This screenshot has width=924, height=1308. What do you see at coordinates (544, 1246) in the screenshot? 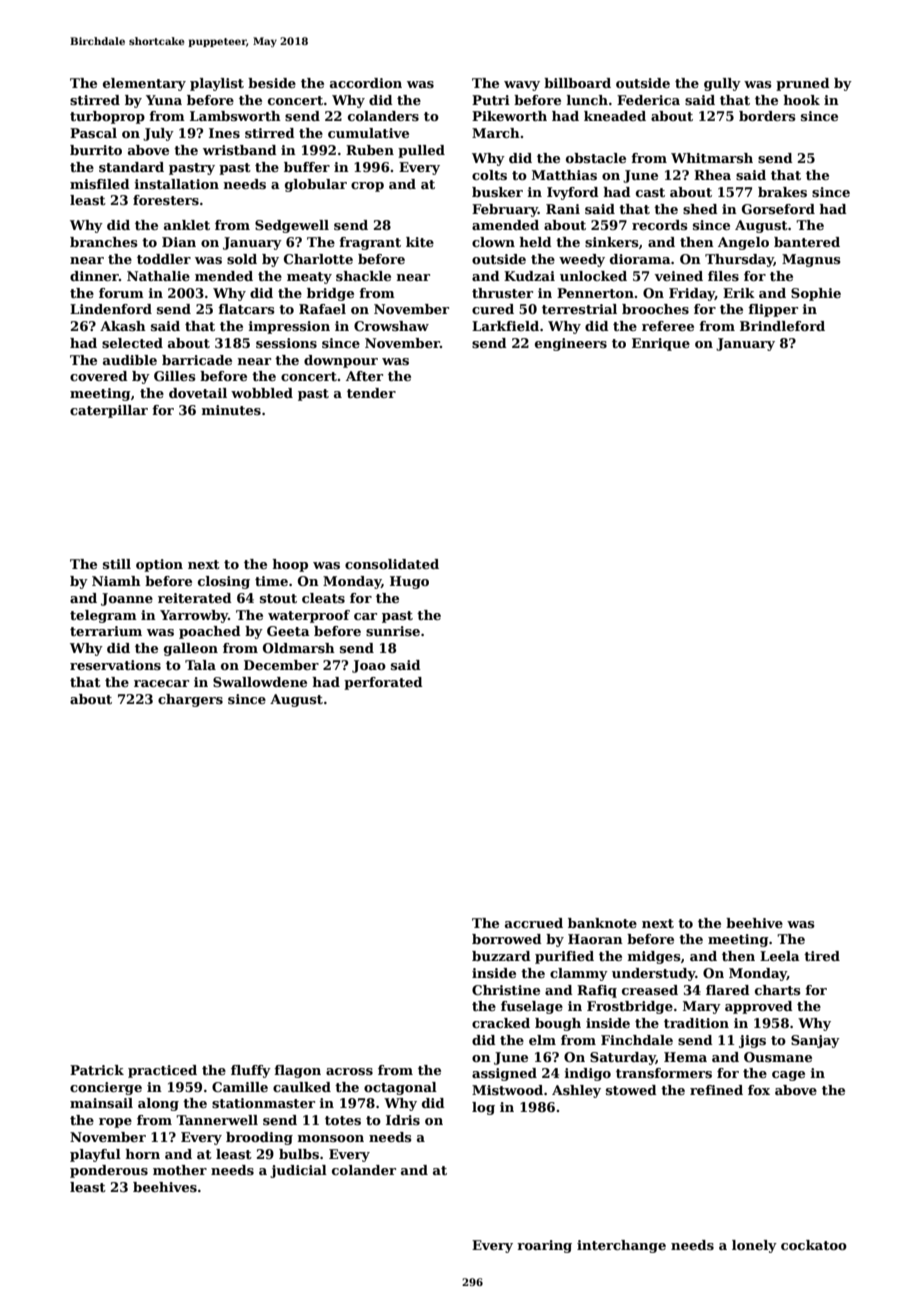
I see `roaring` at bounding box center [544, 1246].
